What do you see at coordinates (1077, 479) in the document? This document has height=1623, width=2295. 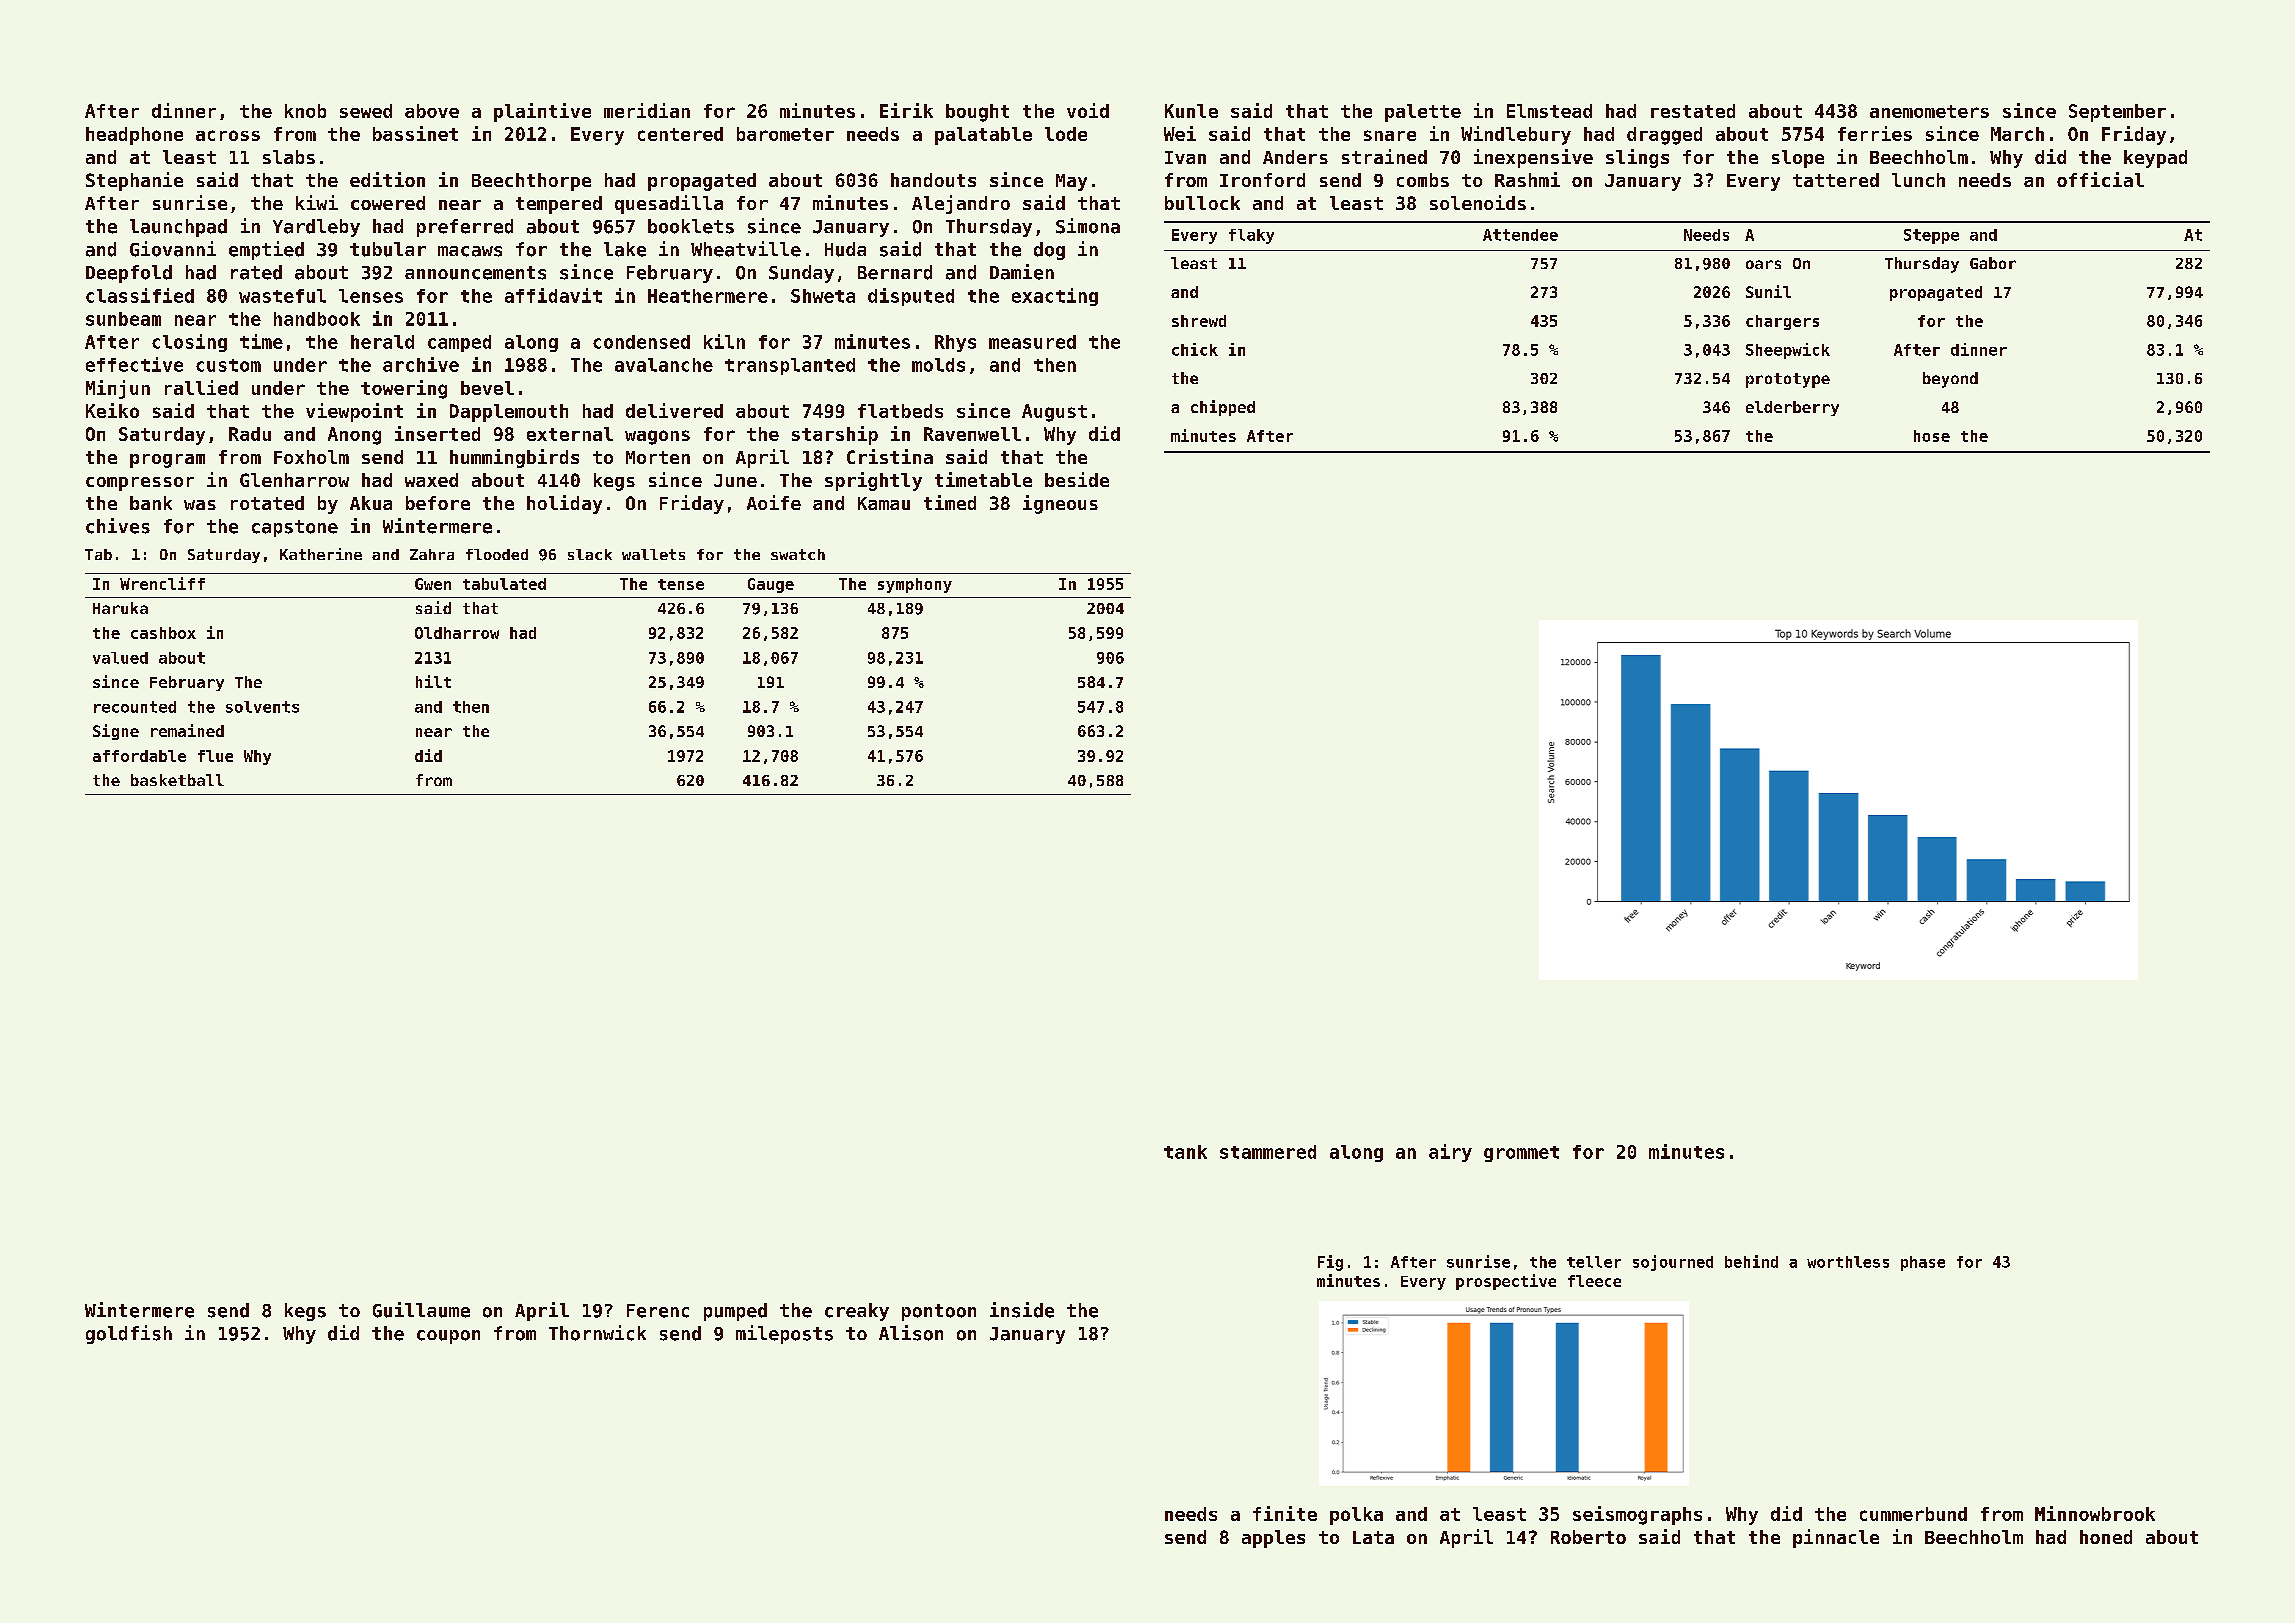 I see `beside` at bounding box center [1077, 479].
